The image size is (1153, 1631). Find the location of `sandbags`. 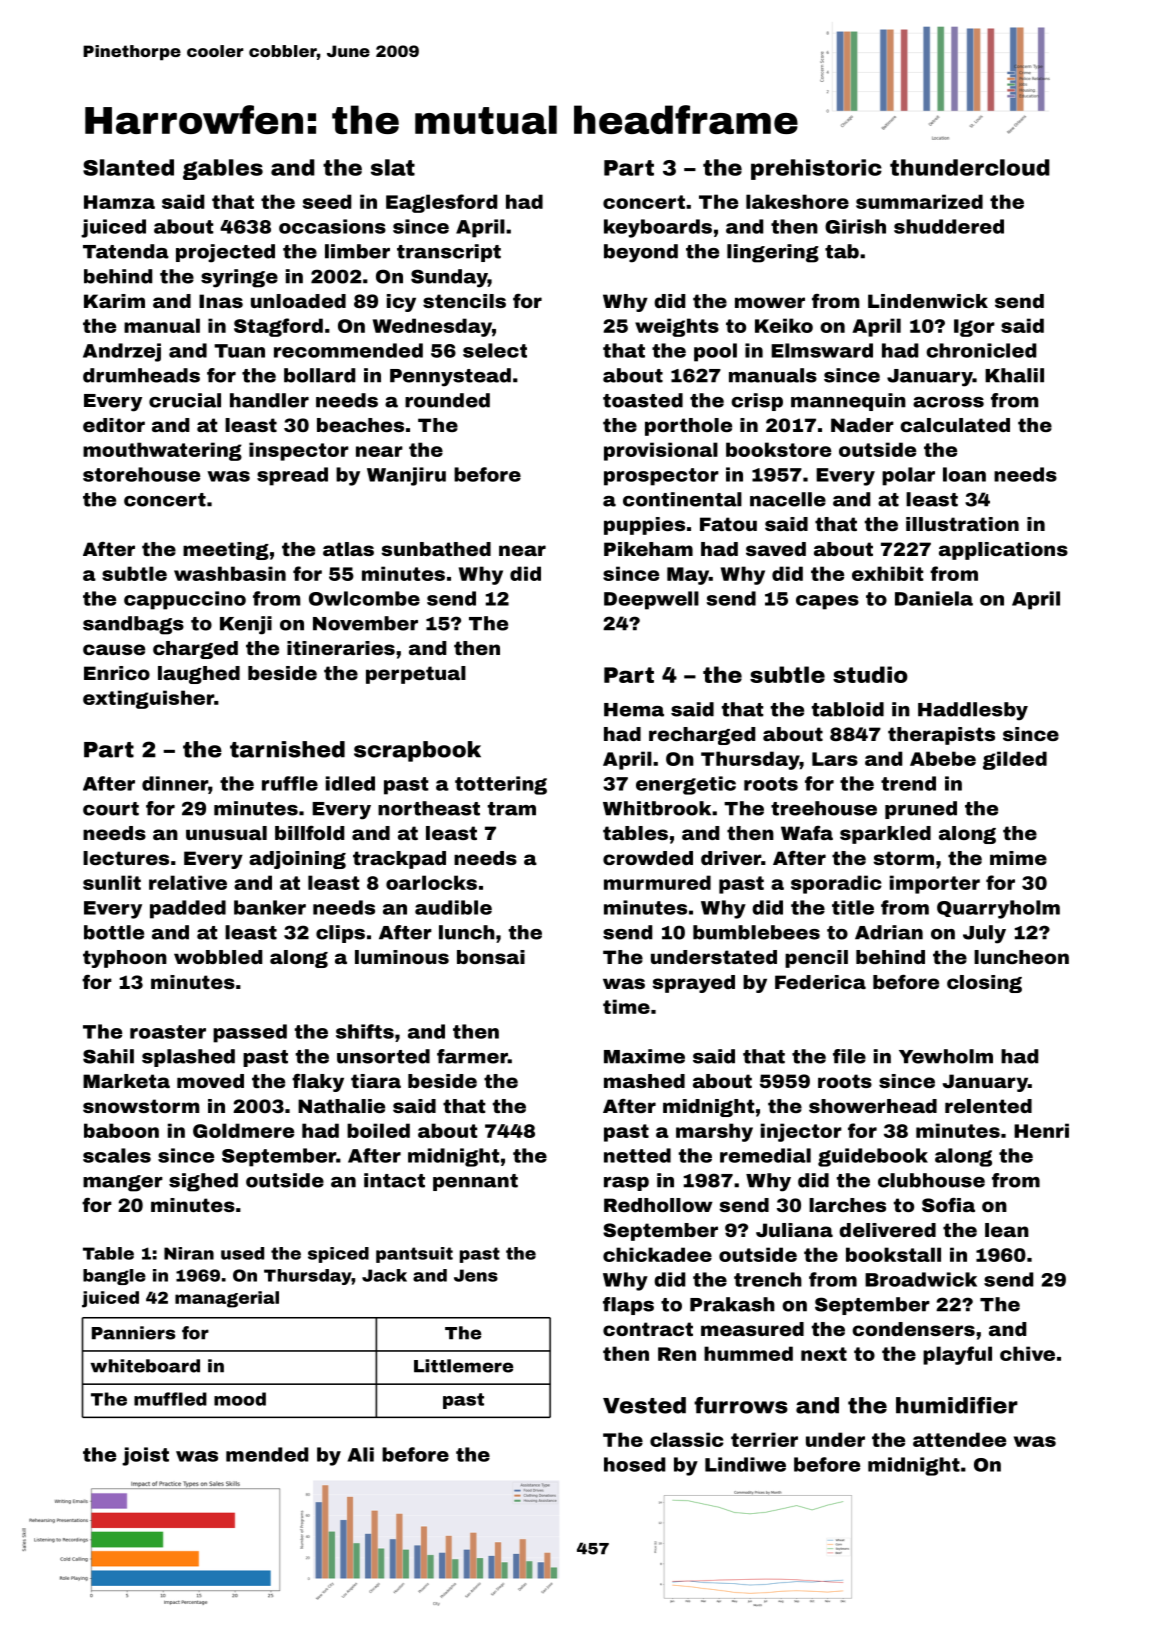

sandbags is located at coordinates (133, 625).
